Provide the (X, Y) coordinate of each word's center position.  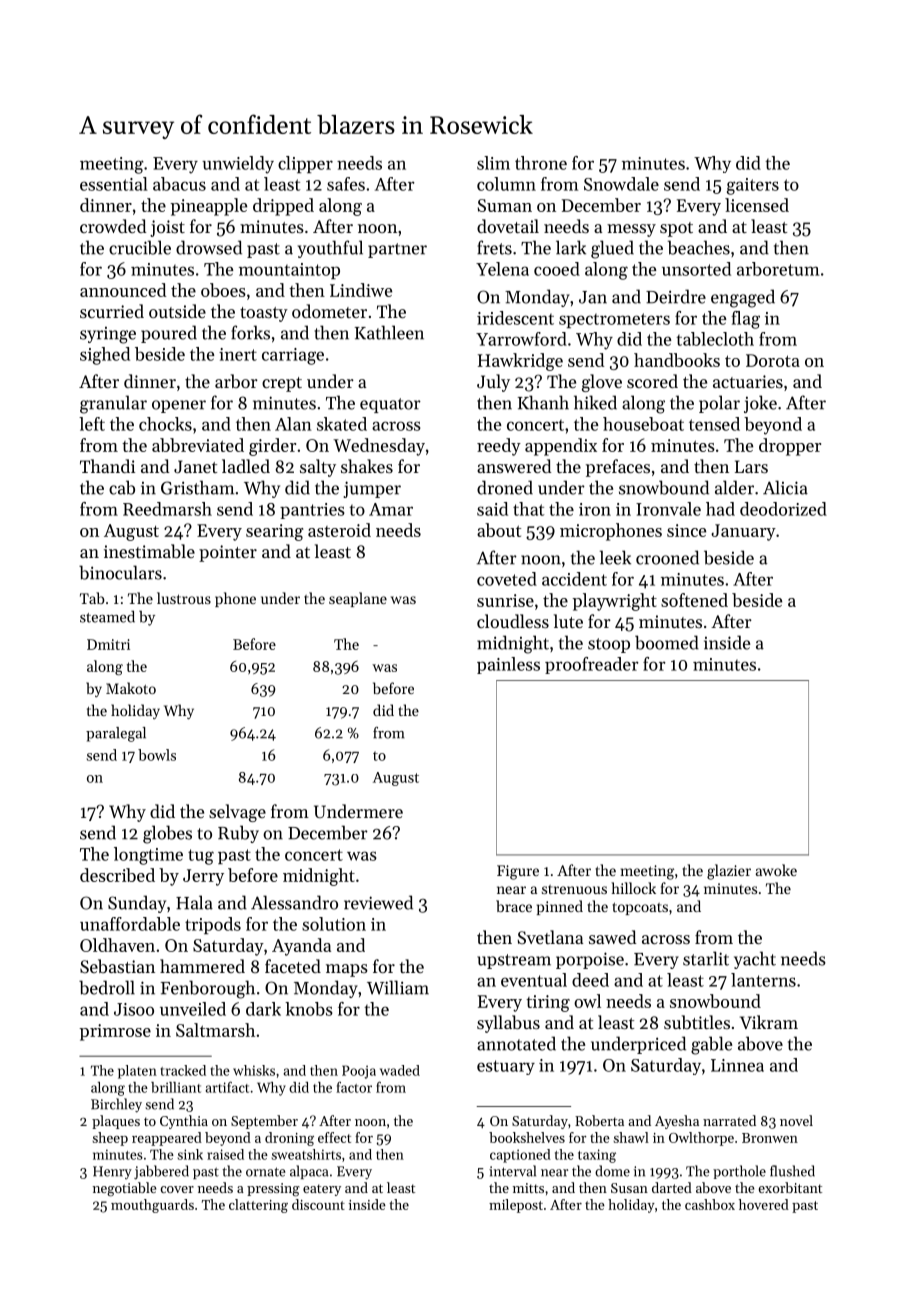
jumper (372, 489)
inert (238, 354)
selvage (237, 813)
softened (694, 600)
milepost (516, 1206)
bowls (157, 755)
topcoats (640, 908)
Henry (112, 1173)
